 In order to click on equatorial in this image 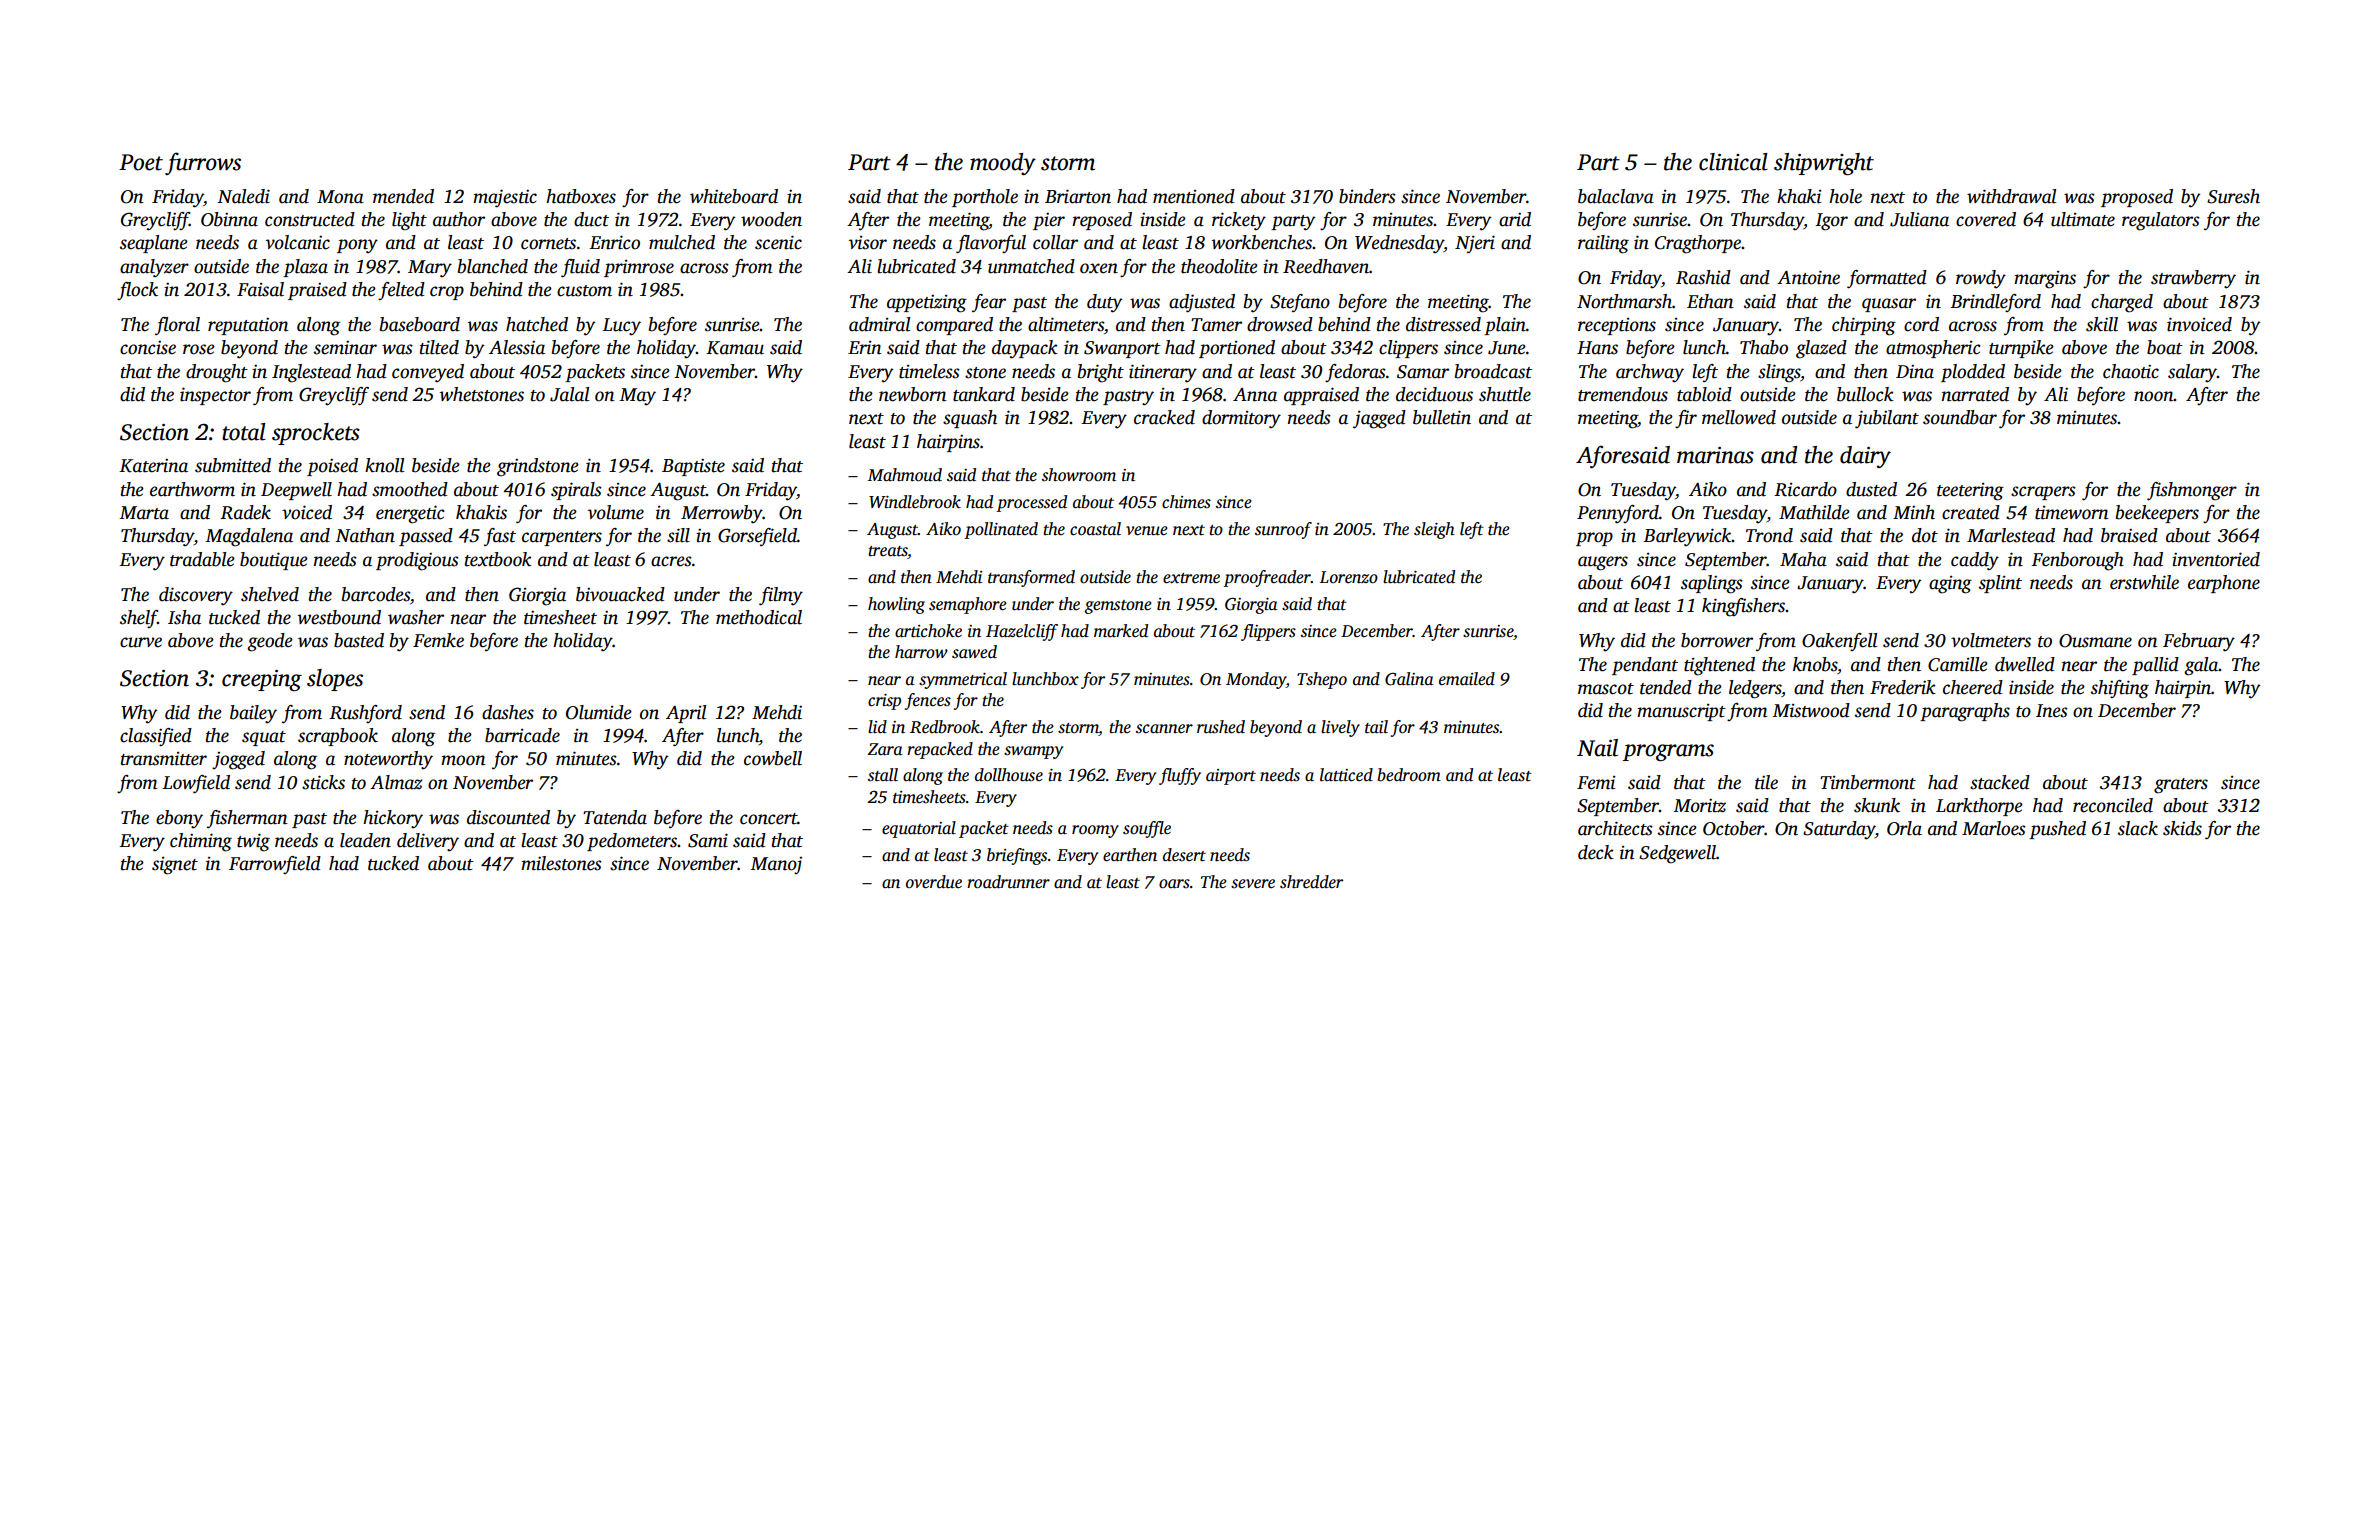, I will do `click(919, 829)`.
